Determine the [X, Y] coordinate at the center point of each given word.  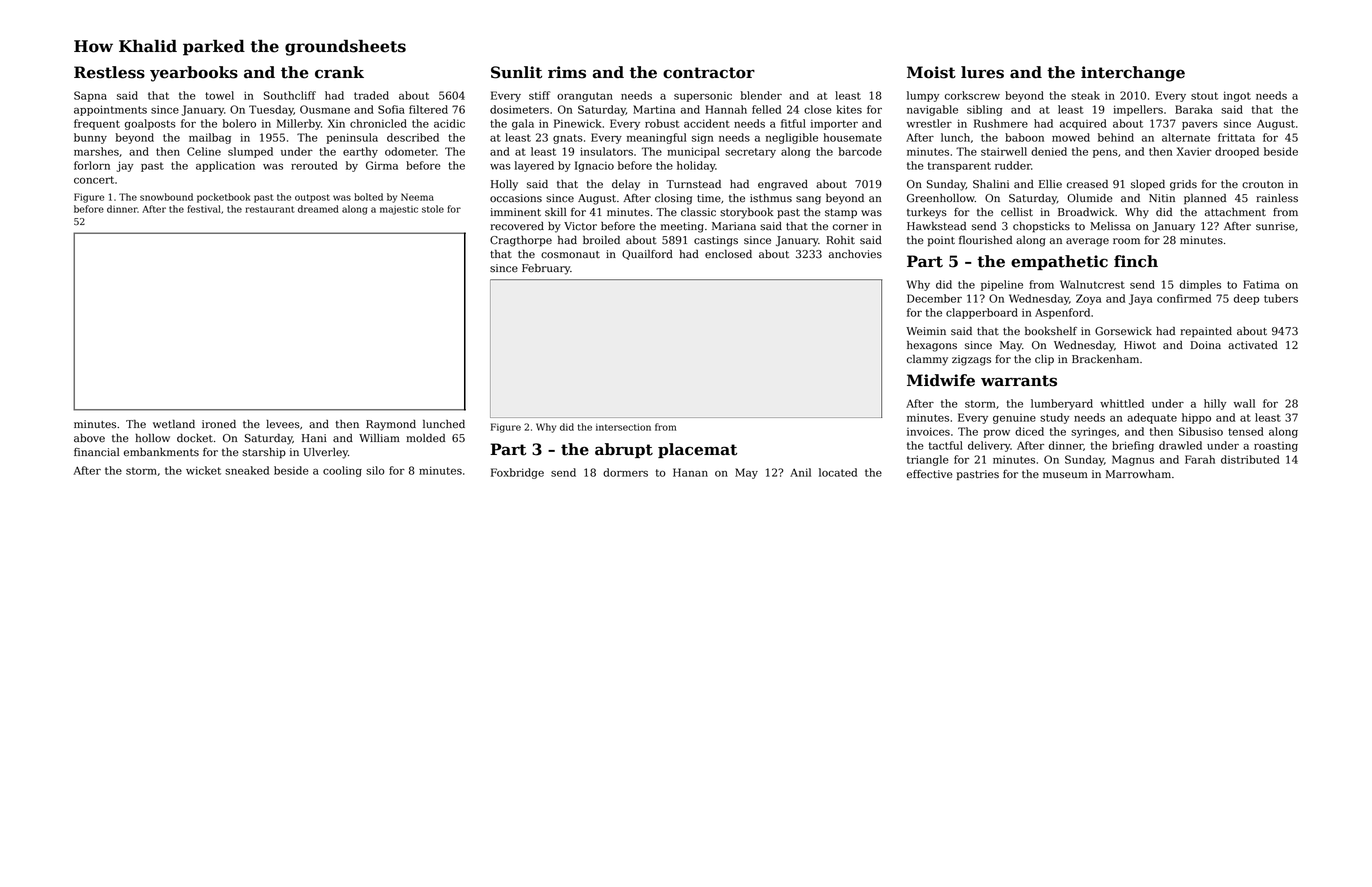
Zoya [1089, 299]
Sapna [90, 96]
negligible [792, 138]
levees [283, 424]
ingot [1237, 96]
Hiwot [1140, 345]
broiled [601, 240]
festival [204, 209]
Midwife [941, 380]
